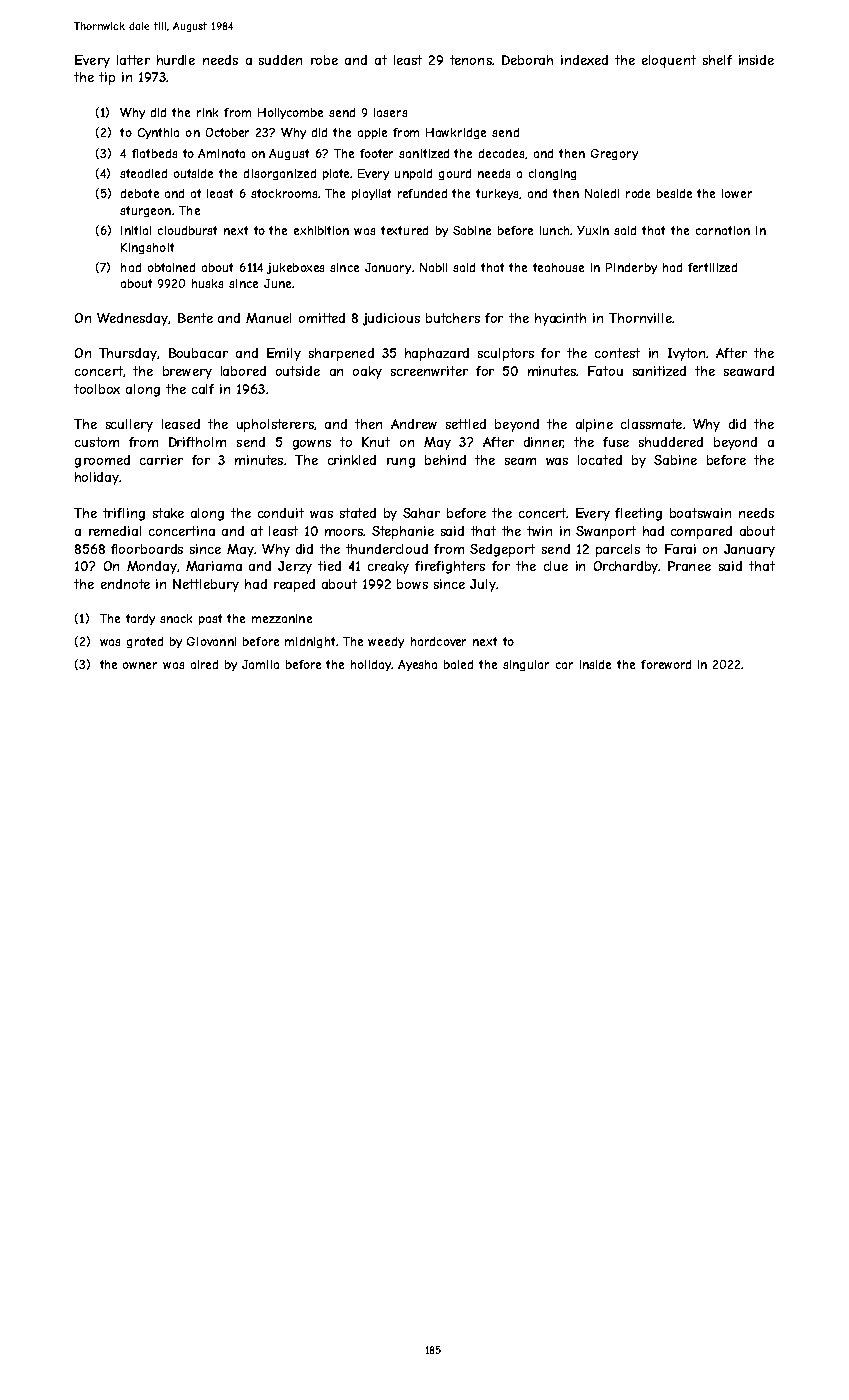 This screenshot has height=1400, width=849. I want to click on compared, so click(701, 532).
